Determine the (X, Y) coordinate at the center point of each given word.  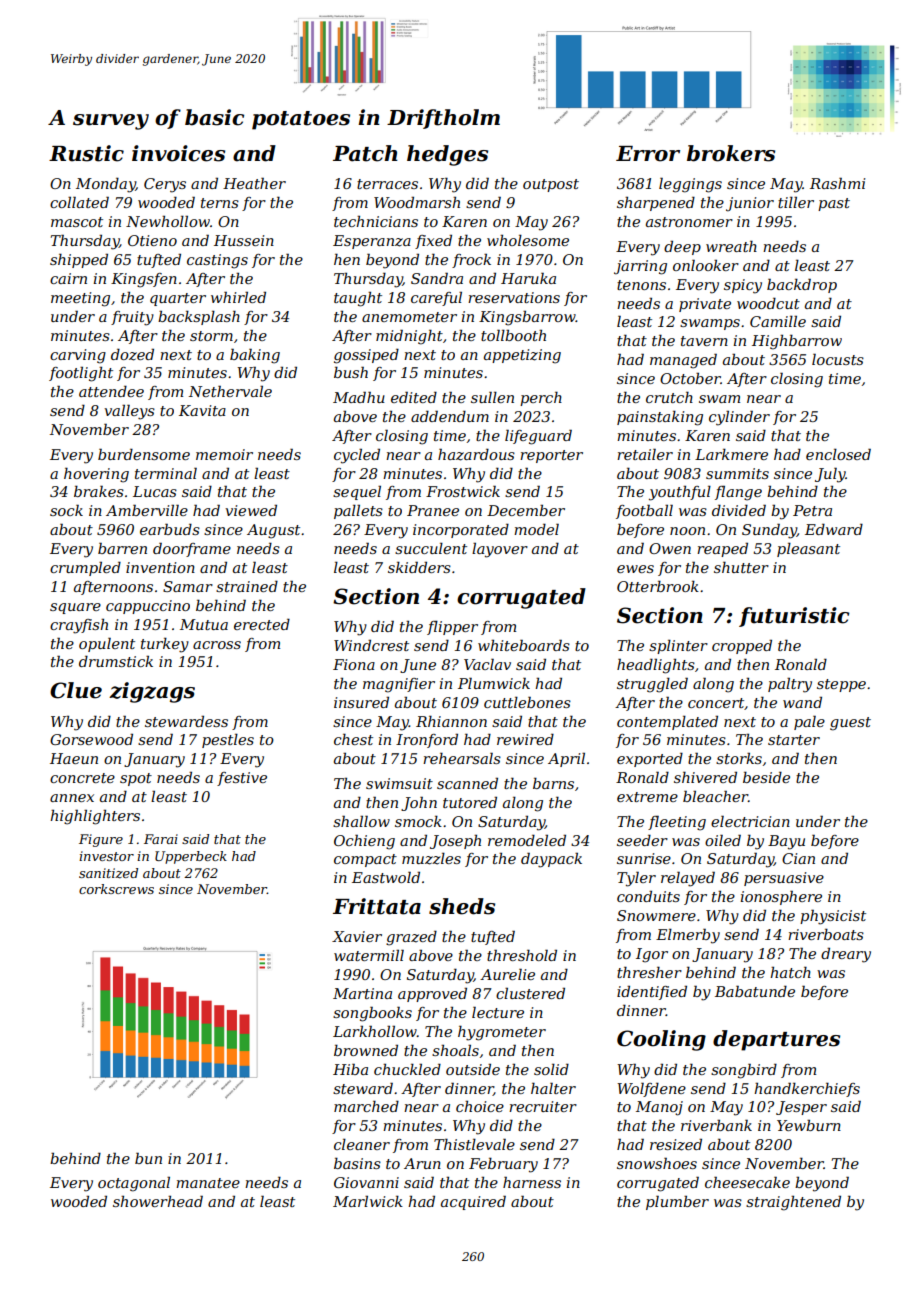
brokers (731, 153)
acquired (473, 1202)
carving (78, 356)
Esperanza (372, 242)
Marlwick (368, 1201)
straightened (793, 1203)
